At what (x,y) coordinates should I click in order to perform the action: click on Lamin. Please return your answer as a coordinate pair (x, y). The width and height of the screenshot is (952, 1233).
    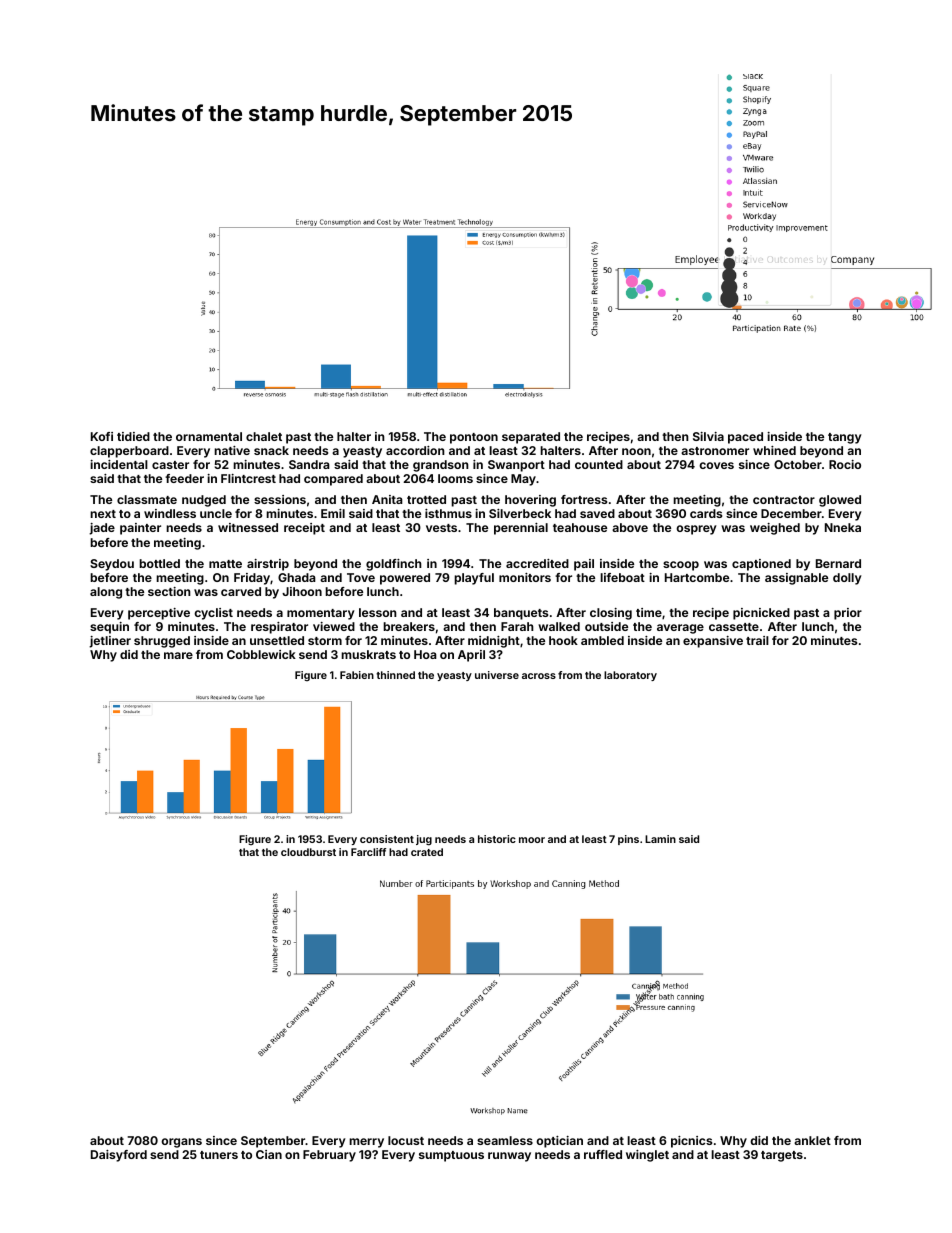
    Looking at the image, I should click on (660, 839).
